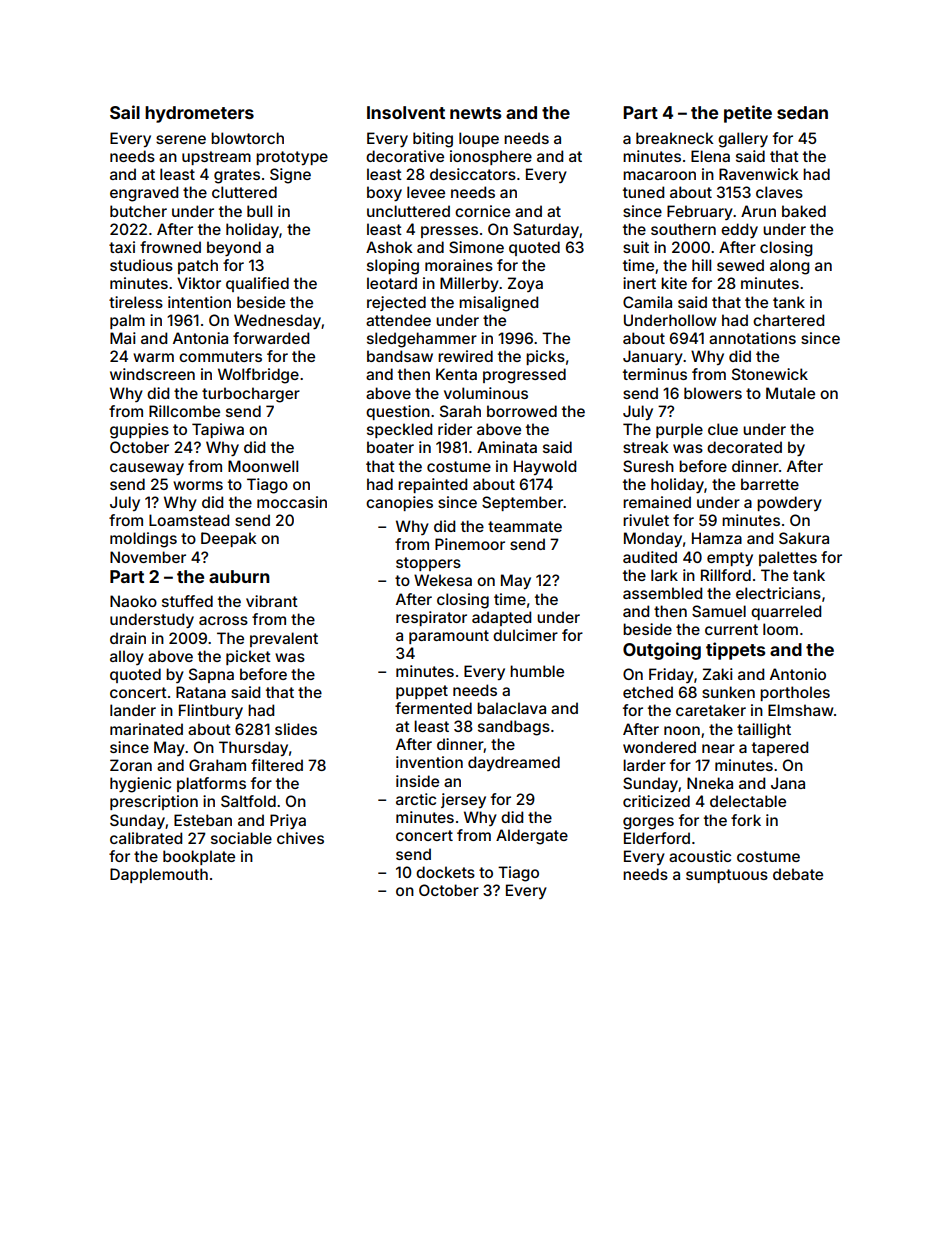  What do you see at coordinates (384, 193) in the document?
I see `boxy` at bounding box center [384, 193].
